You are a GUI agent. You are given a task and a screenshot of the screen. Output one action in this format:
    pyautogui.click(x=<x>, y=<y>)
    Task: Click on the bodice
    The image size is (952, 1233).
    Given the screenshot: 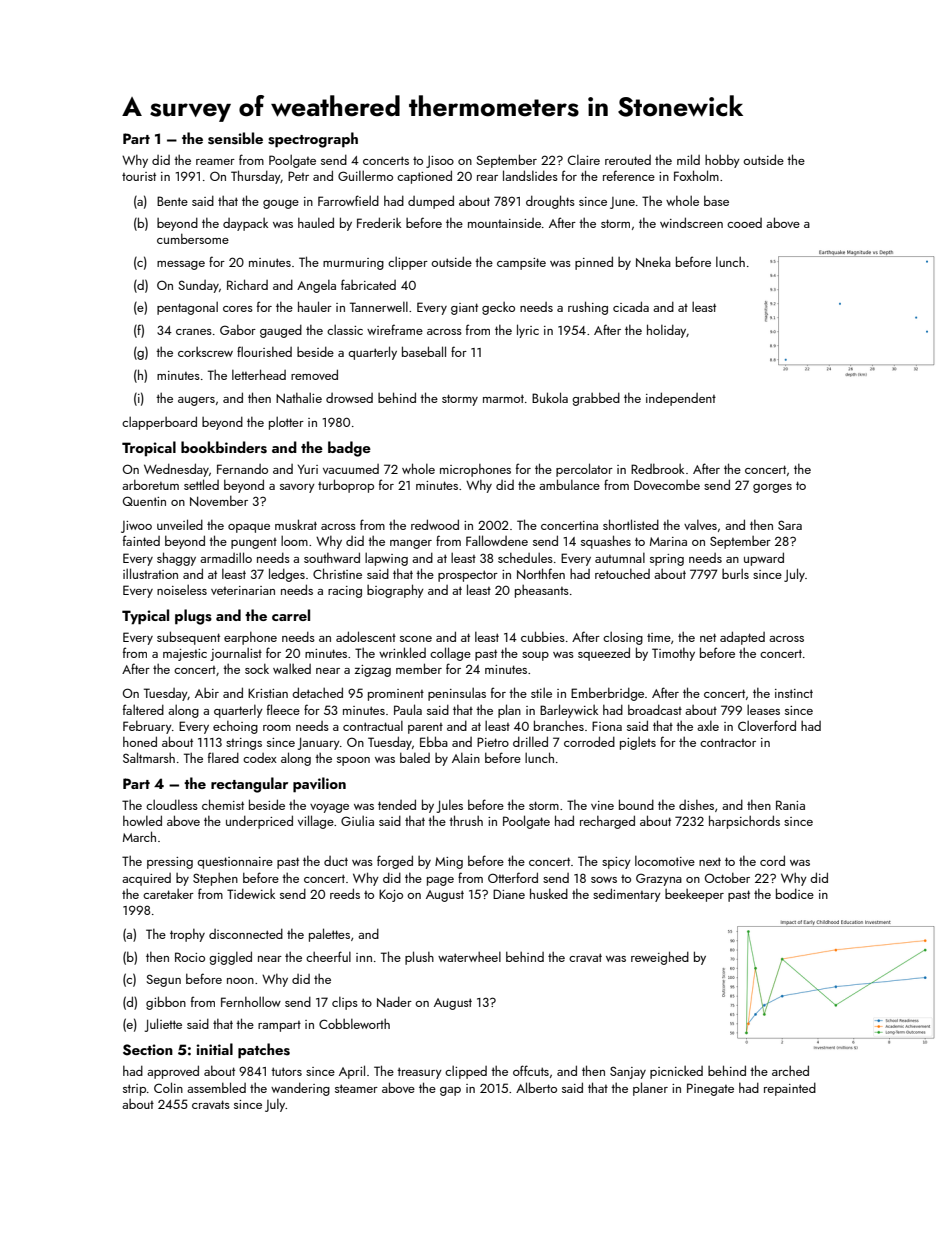 What is the action you would take?
    pyautogui.click(x=795, y=893)
